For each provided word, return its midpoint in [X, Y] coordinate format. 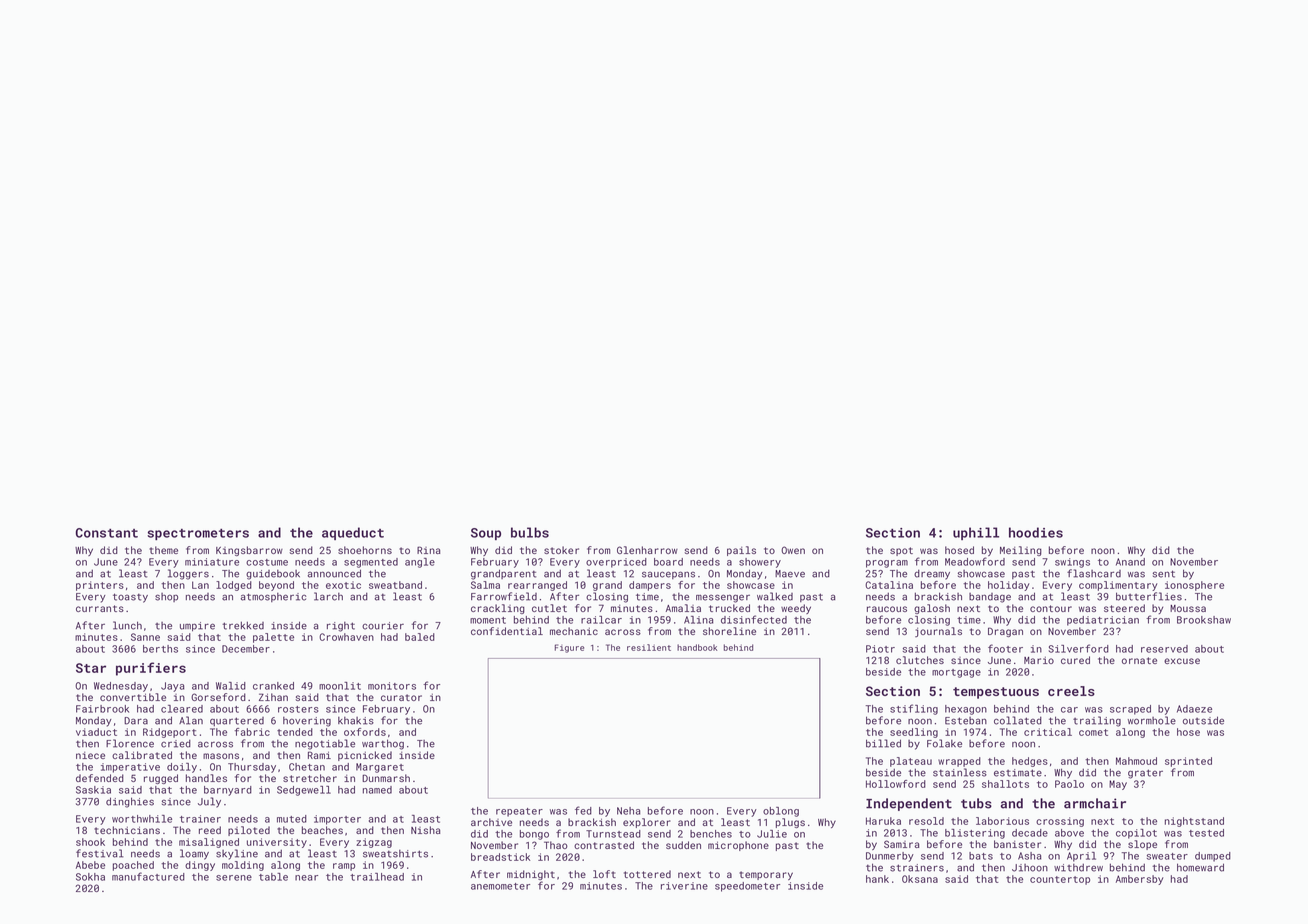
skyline [237, 854]
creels [1071, 691]
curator [401, 697]
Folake [944, 743]
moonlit [340, 686]
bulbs [530, 532]
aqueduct [353, 533]
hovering [307, 721]
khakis [356, 720]
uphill [976, 533]
